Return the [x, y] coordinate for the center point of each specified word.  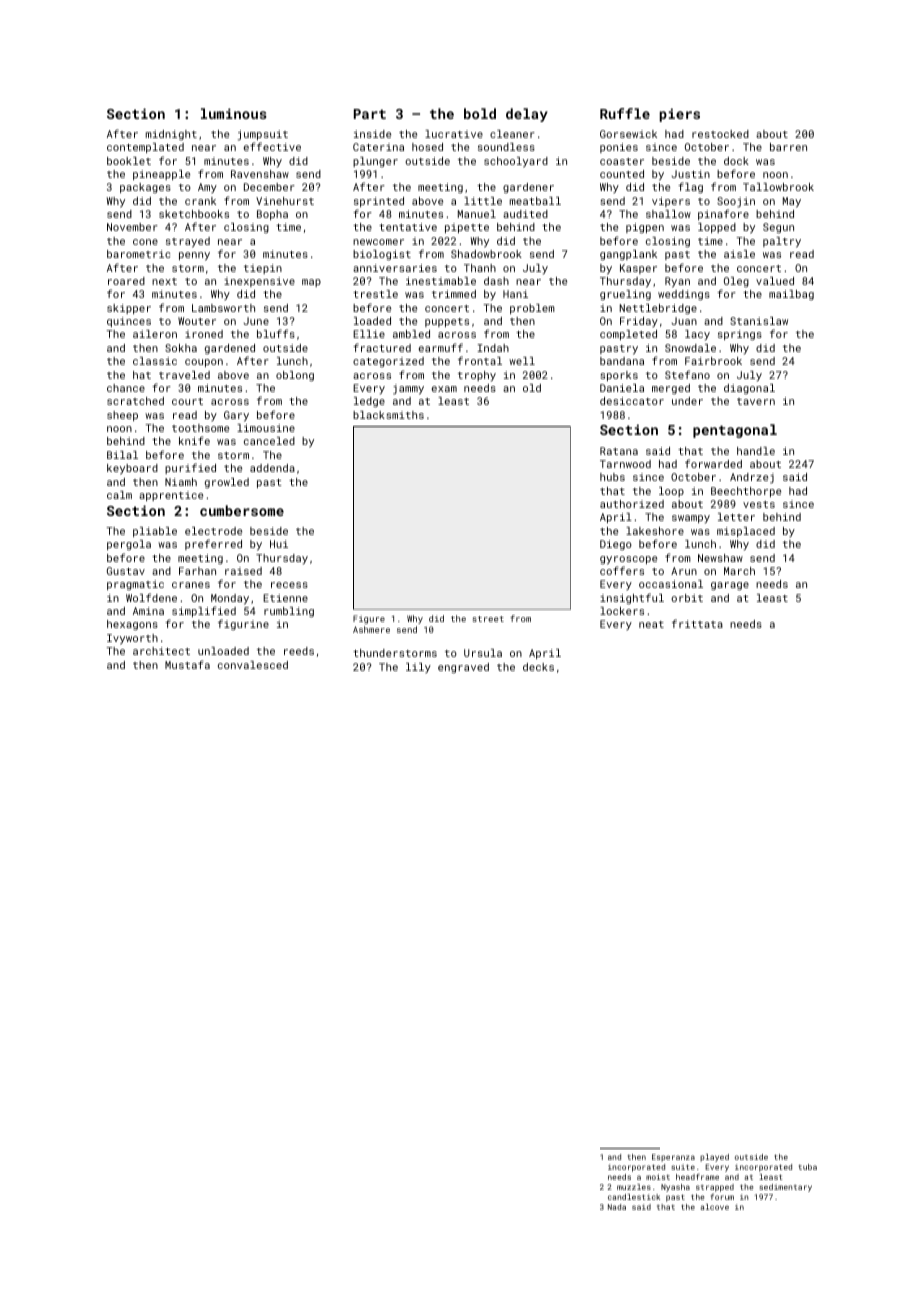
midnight [171, 135]
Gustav [126, 571]
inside [372, 134]
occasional [671, 584]
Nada [617, 1207]
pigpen [645, 228]
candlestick [634, 1197]
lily [418, 668]
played [714, 1158]
